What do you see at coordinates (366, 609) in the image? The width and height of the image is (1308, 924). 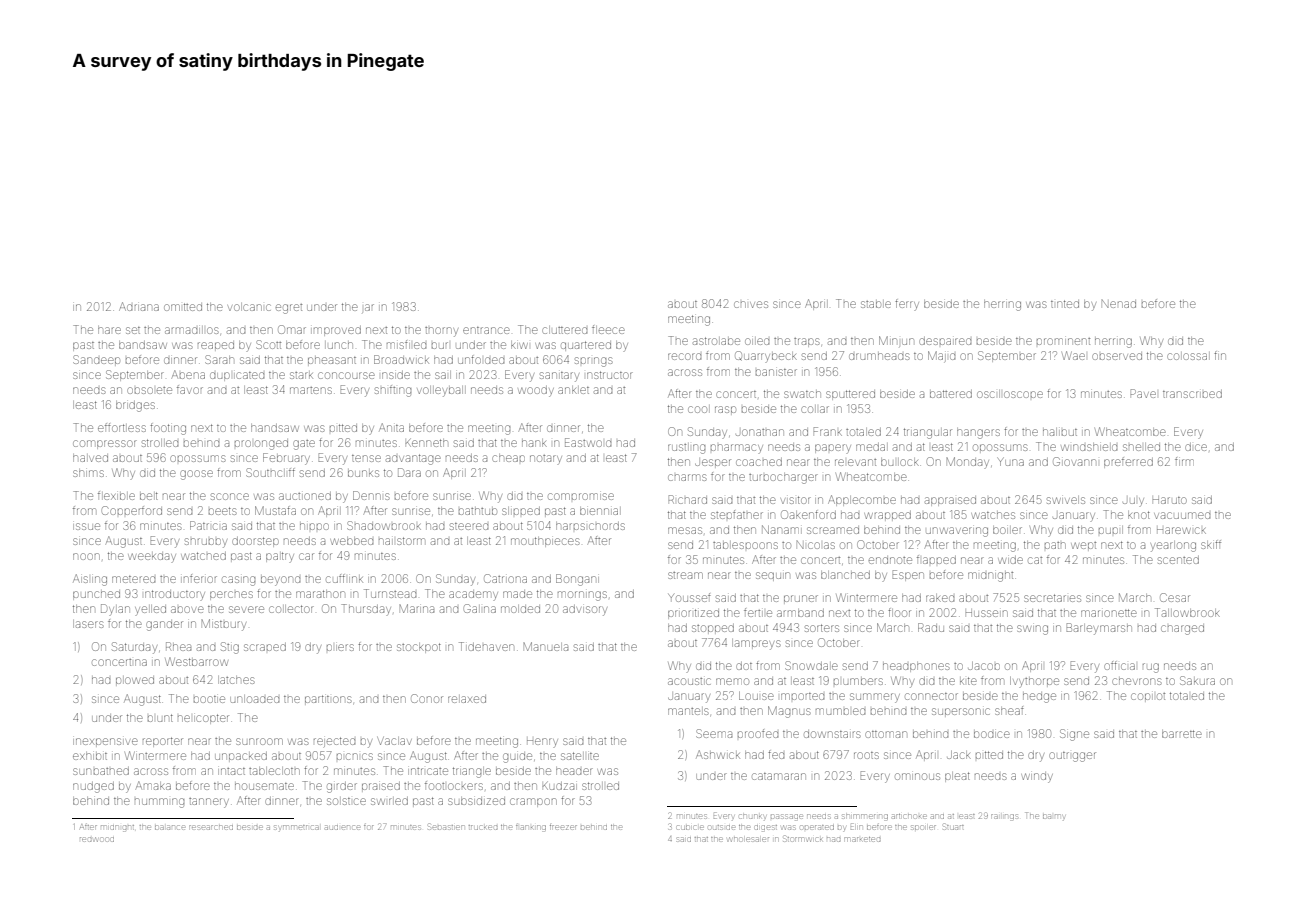 I see `Thursday` at bounding box center [366, 609].
